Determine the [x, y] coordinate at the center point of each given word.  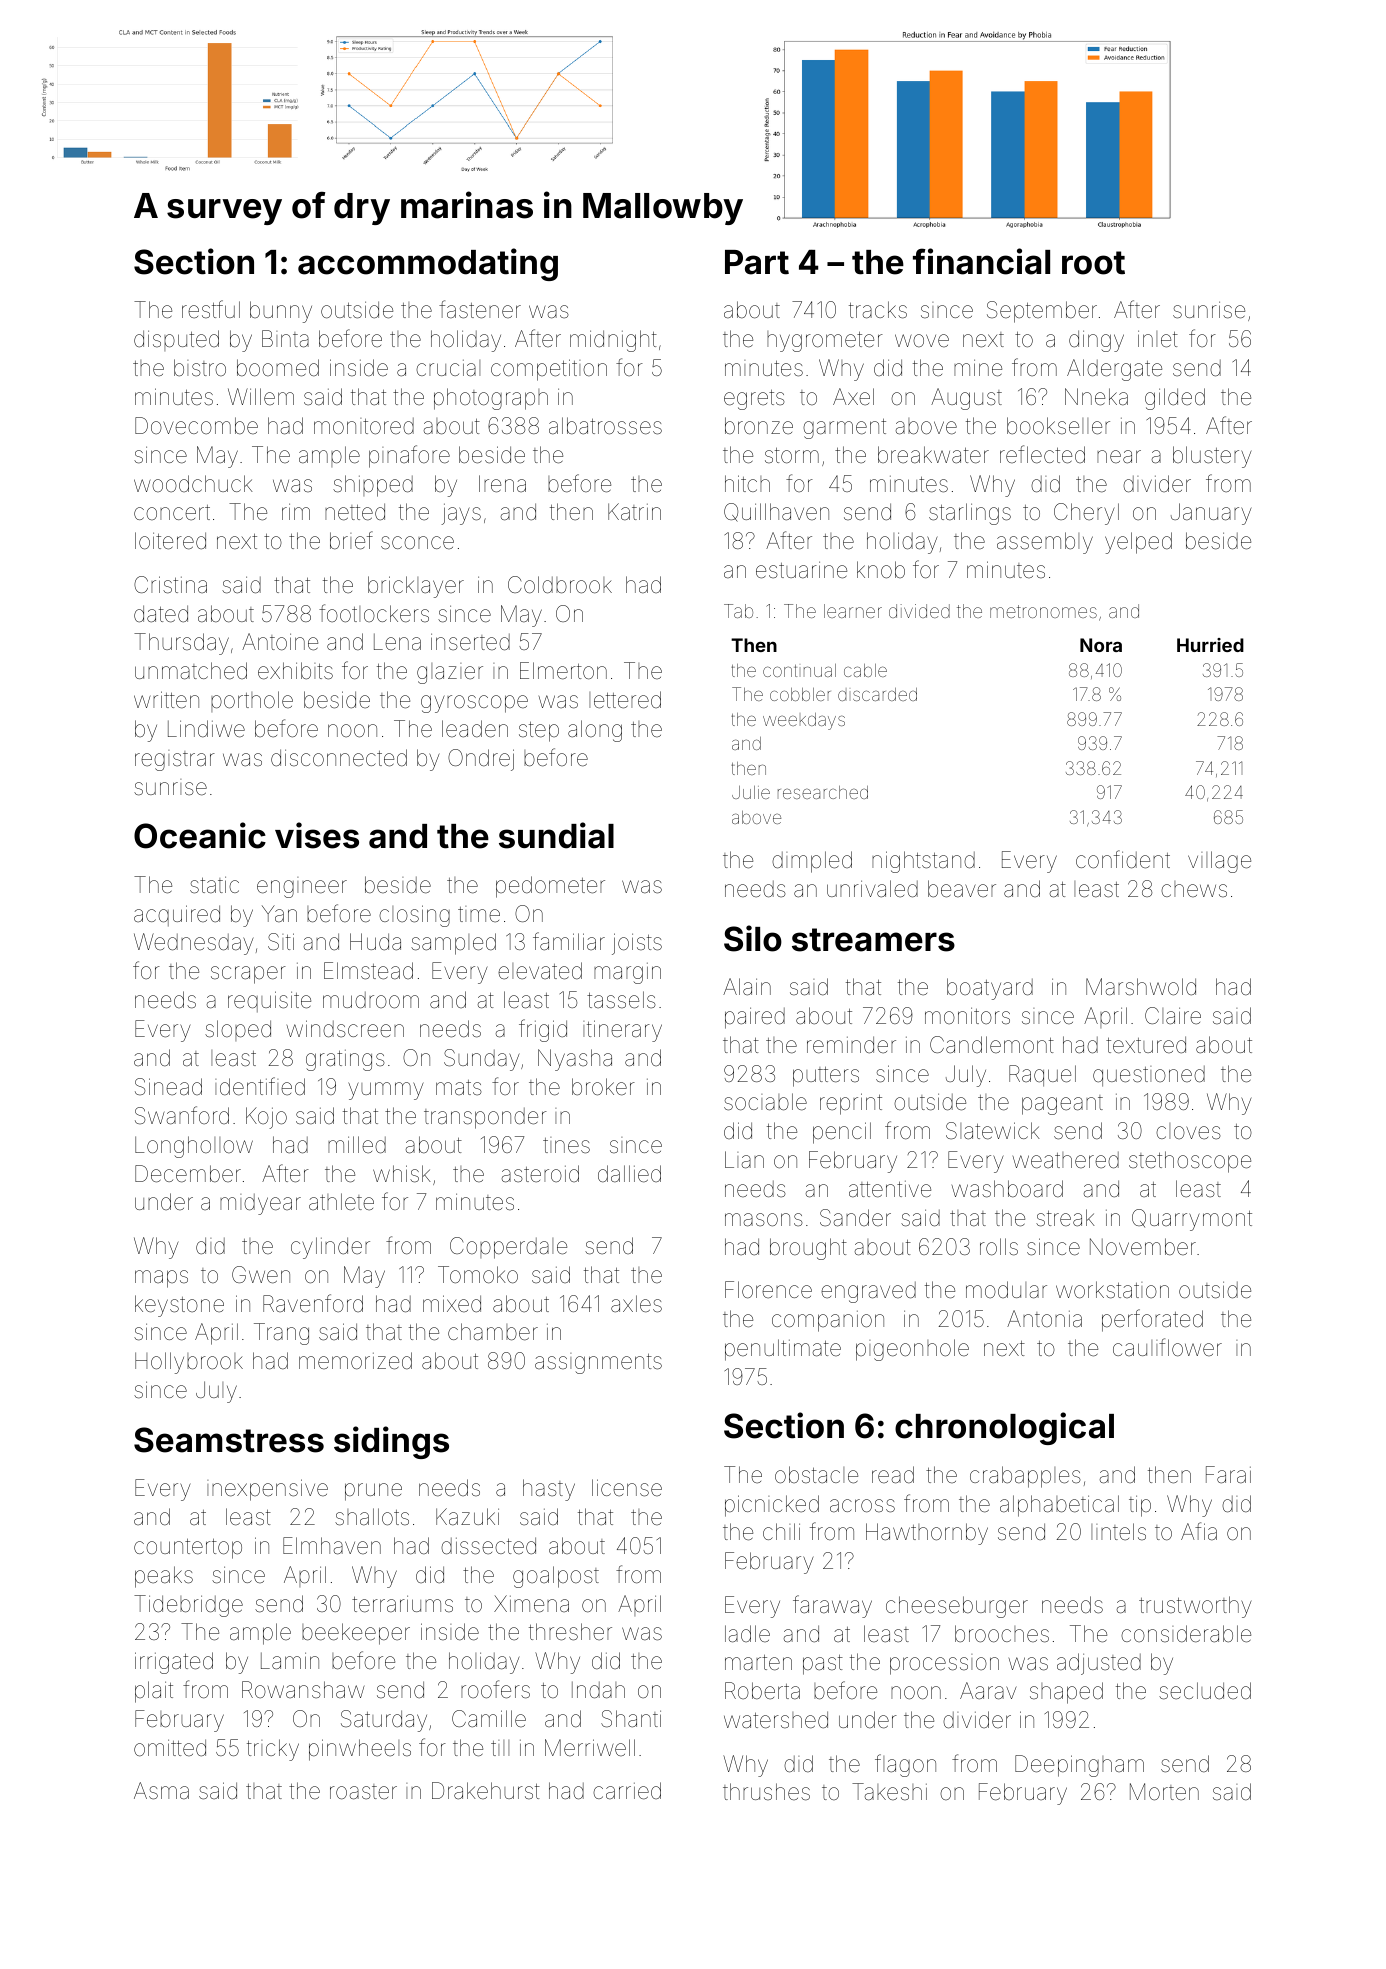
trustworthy [1195, 1607]
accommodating [428, 264]
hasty [549, 1490]
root [1093, 263]
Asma [161, 1791]
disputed [176, 340]
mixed [452, 1303]
